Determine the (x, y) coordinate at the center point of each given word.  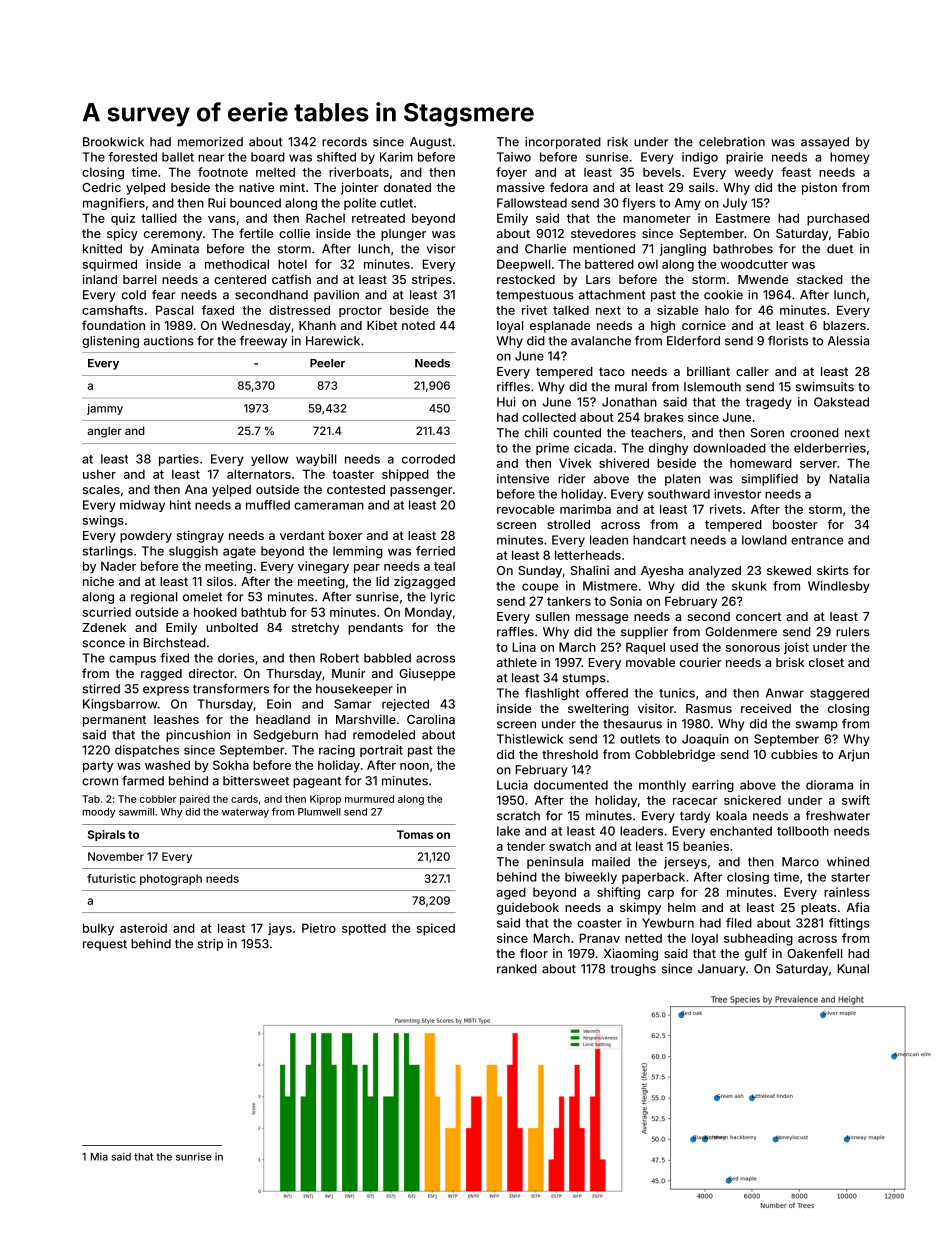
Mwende (763, 279)
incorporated (563, 143)
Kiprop (325, 800)
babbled (387, 658)
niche (98, 581)
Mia (99, 1156)
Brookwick (113, 142)
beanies (706, 846)
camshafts (112, 310)
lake (508, 831)
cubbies (794, 754)
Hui (506, 402)
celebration (732, 142)
